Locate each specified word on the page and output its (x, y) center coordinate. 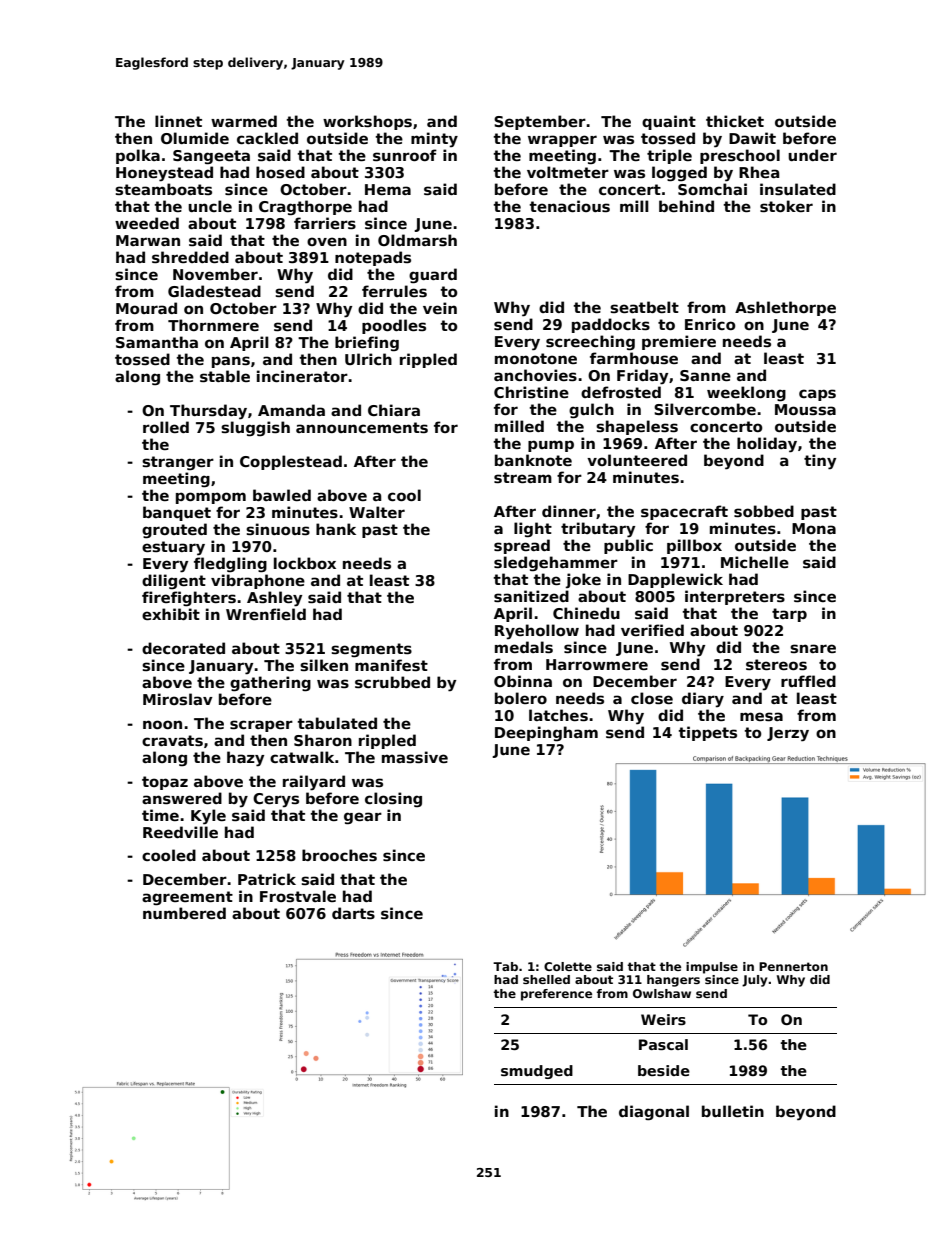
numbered (184, 913)
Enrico (710, 324)
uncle (210, 206)
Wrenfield (266, 614)
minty (434, 139)
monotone (536, 358)
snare (813, 648)
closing (393, 799)
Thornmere (213, 325)
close (652, 698)
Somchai (712, 189)
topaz (165, 783)
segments (371, 650)
